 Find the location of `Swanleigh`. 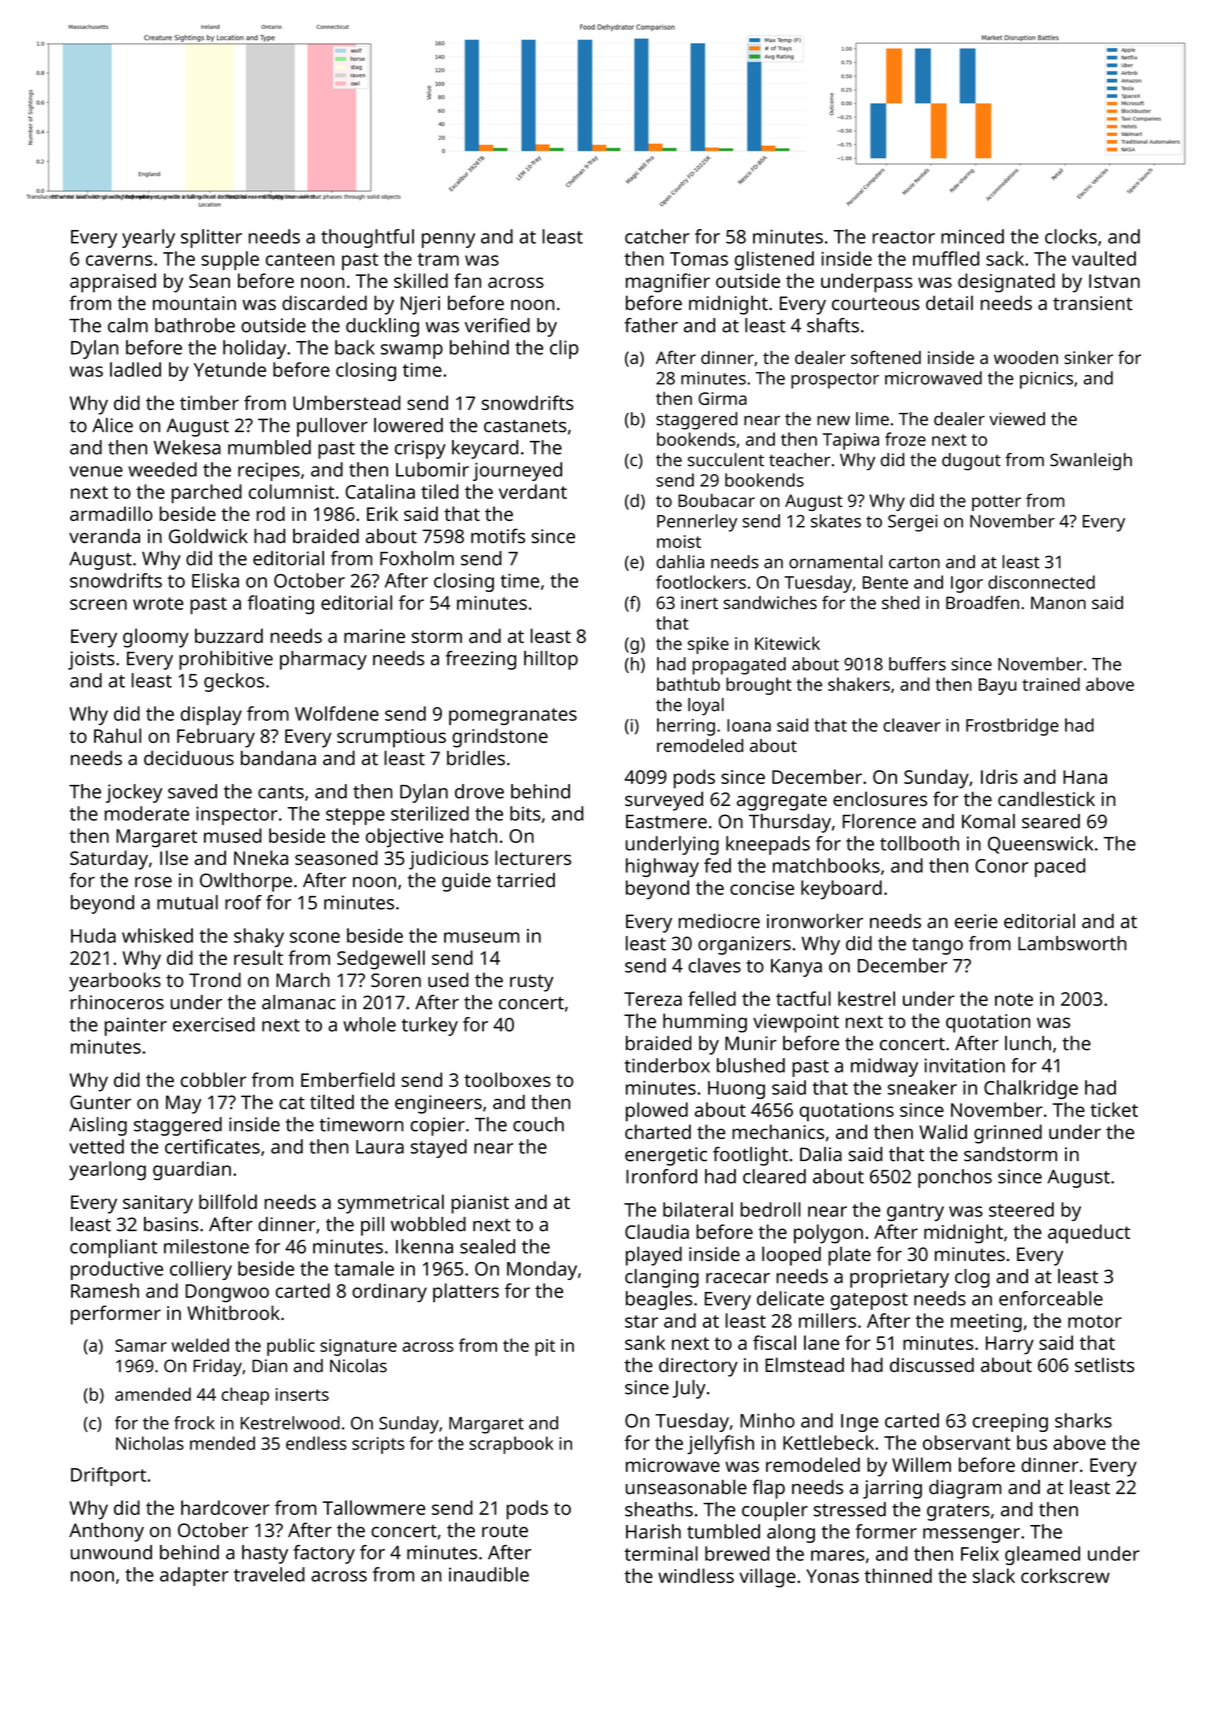

Swanleigh is located at coordinates (1091, 462).
